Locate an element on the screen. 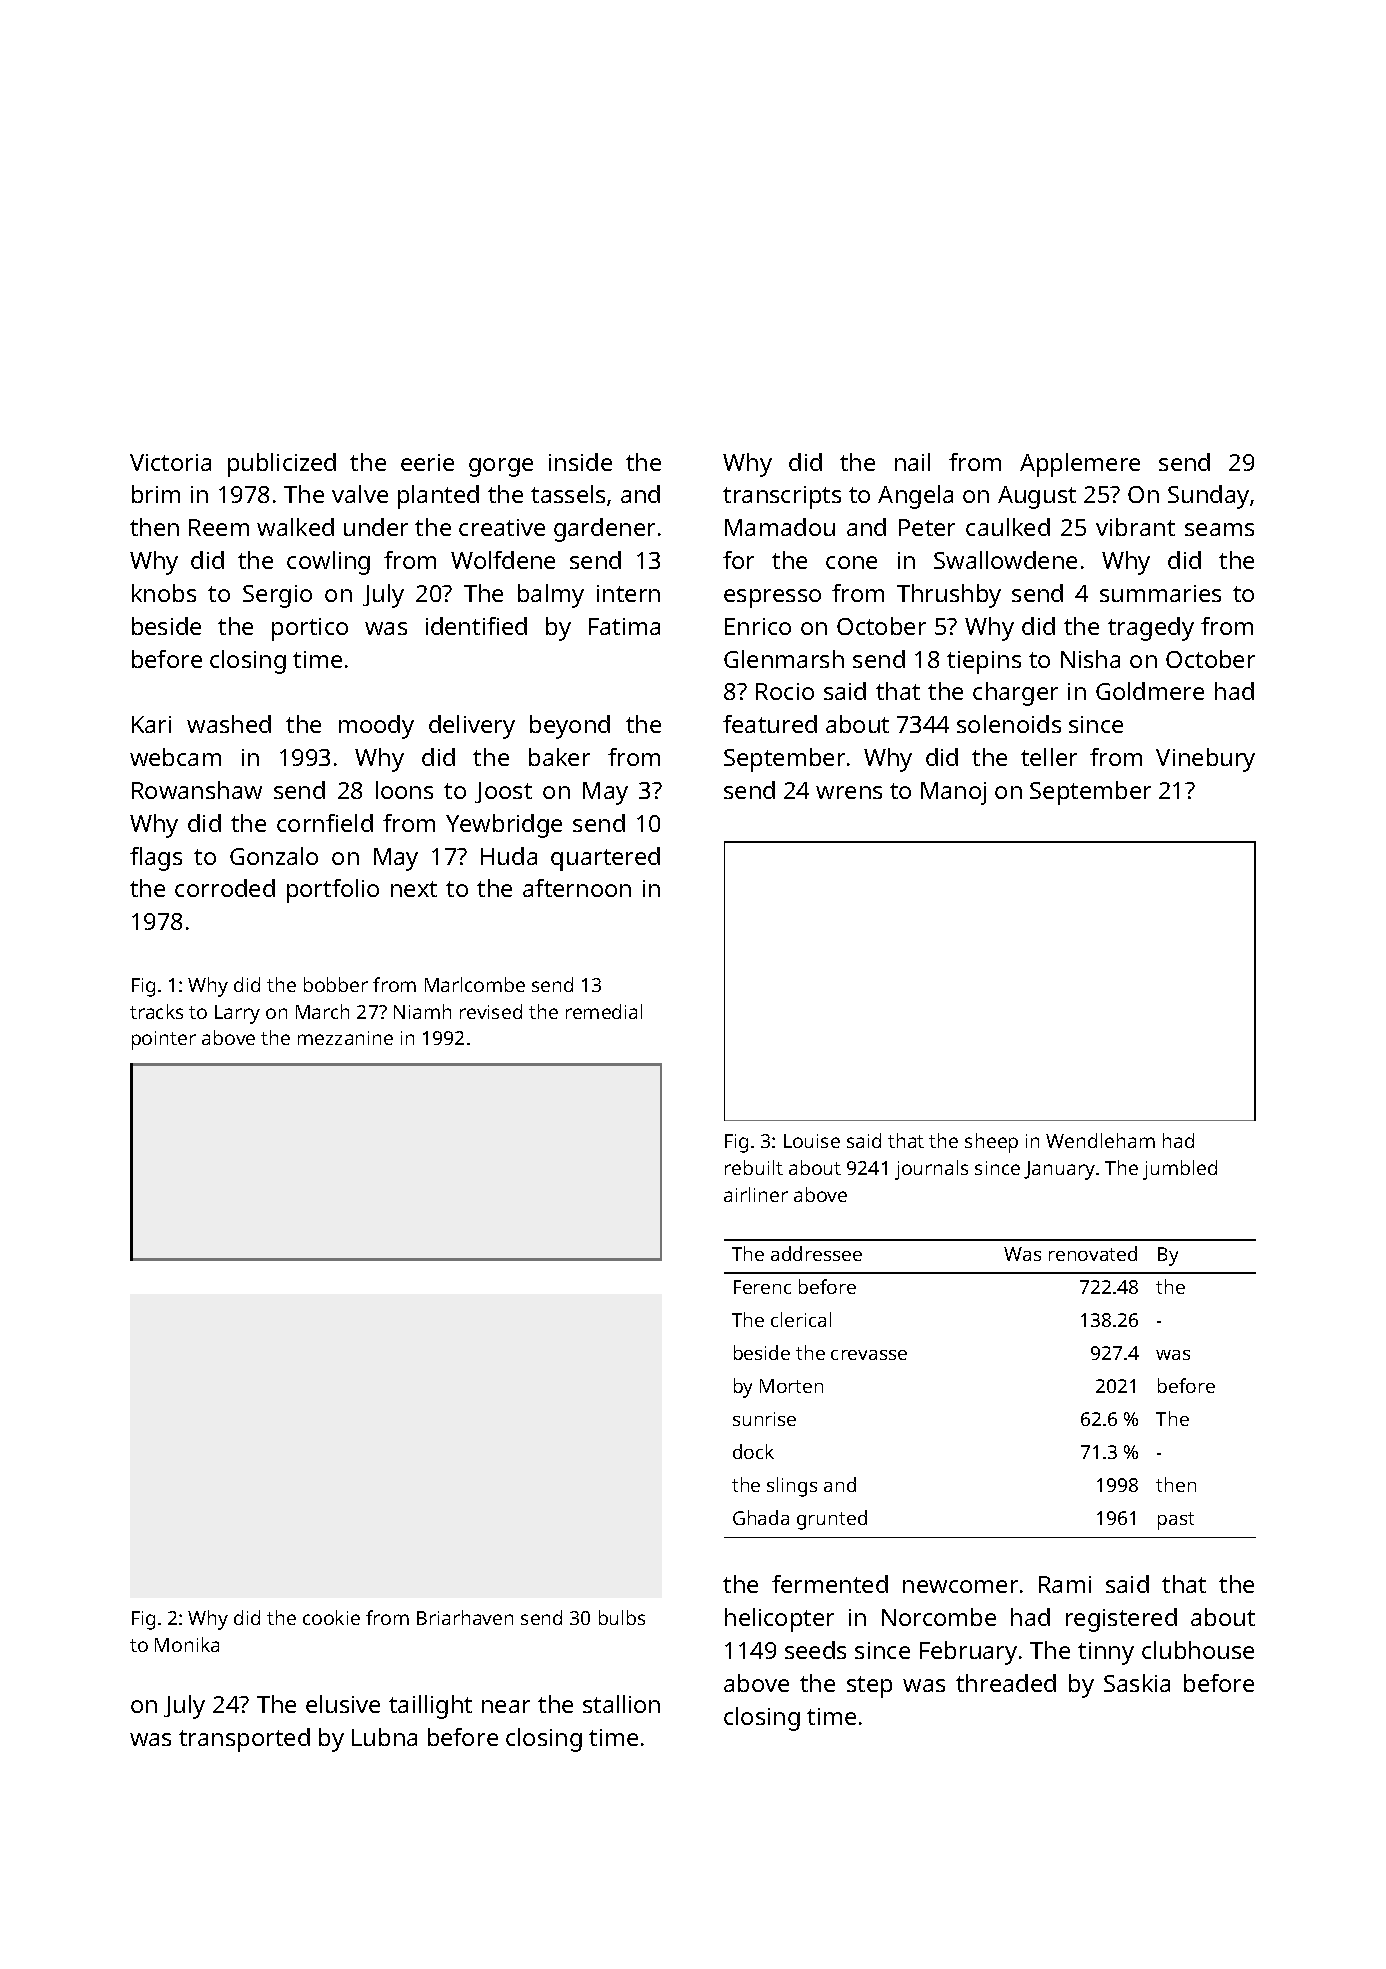  eerie is located at coordinates (427, 462).
